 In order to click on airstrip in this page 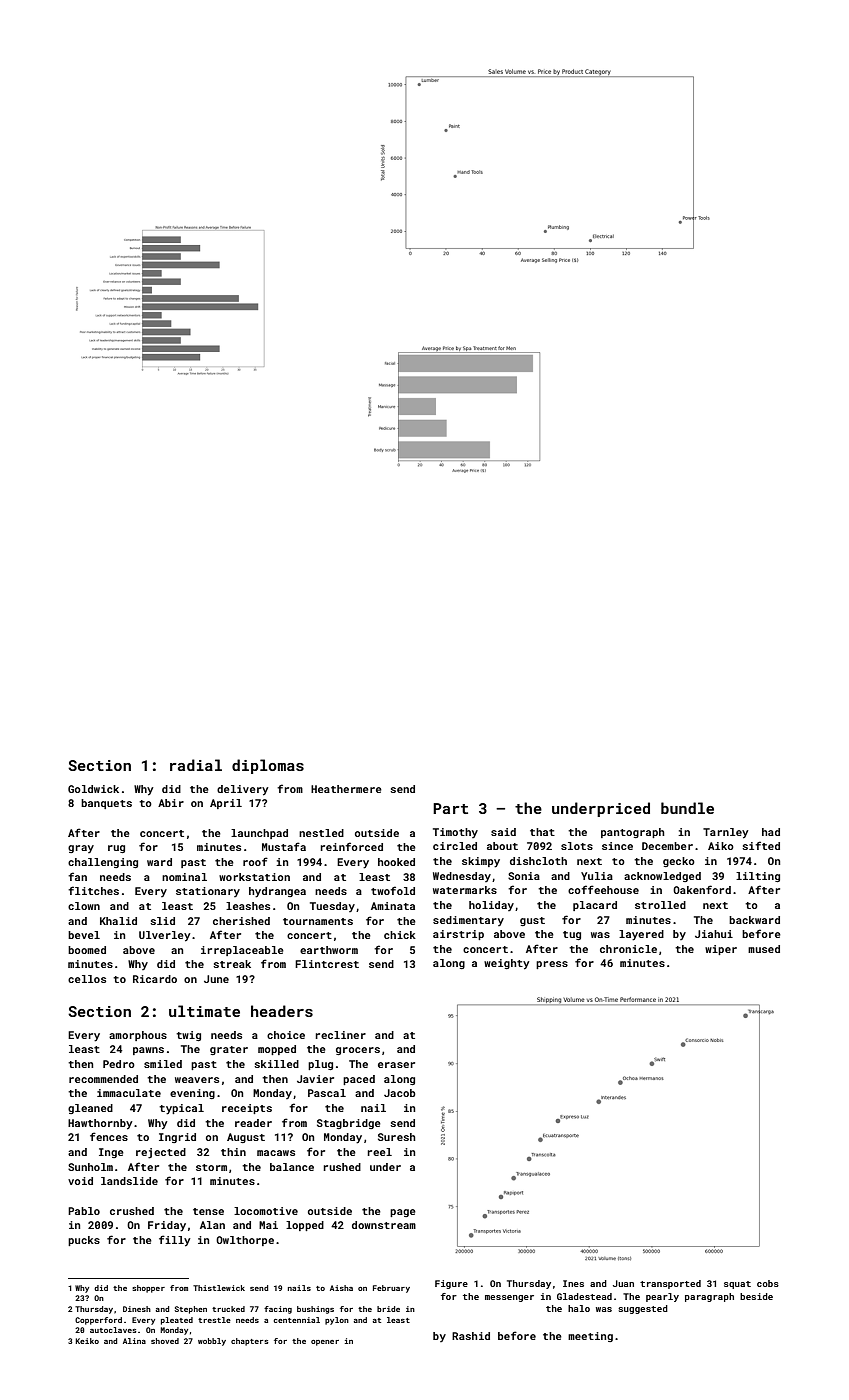, I will do `click(458, 935)`.
